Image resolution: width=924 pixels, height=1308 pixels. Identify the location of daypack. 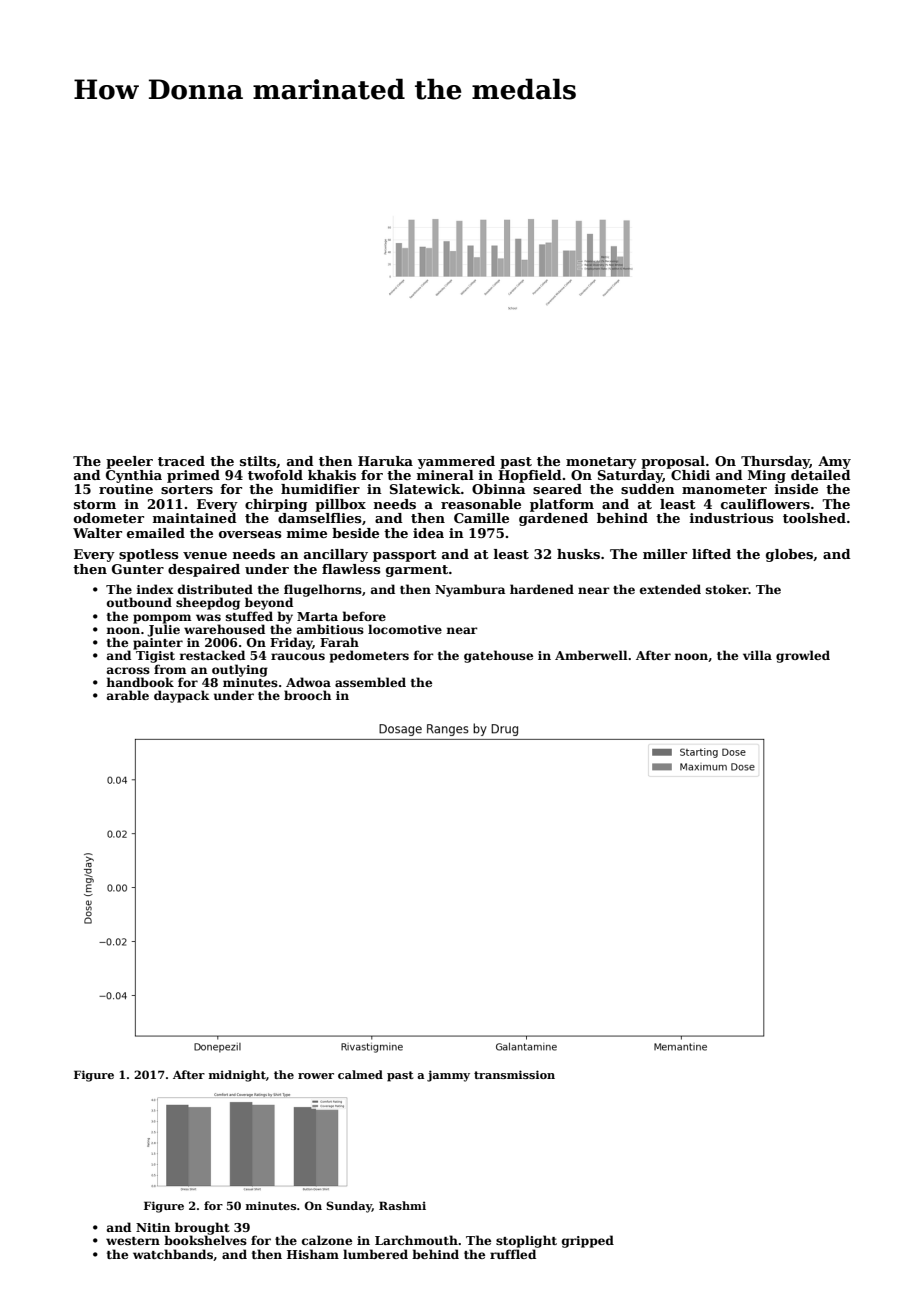
(182, 696).
